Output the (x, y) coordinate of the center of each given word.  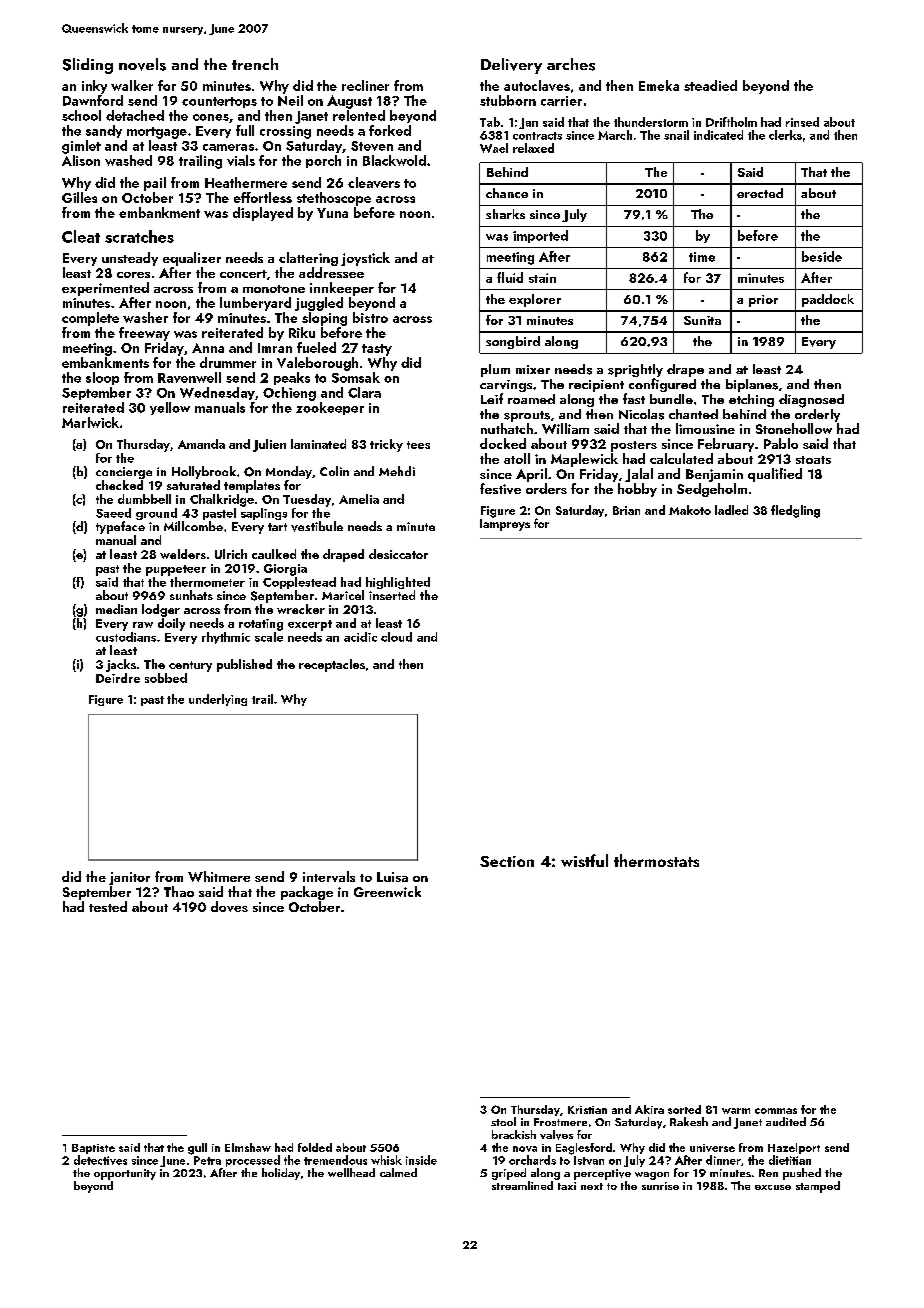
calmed (398, 1172)
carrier (561, 101)
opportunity (125, 1174)
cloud (396, 637)
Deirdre (118, 678)
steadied (710, 85)
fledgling (795, 511)
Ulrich (231, 554)
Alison (81, 160)
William (565, 428)
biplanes (752, 385)
